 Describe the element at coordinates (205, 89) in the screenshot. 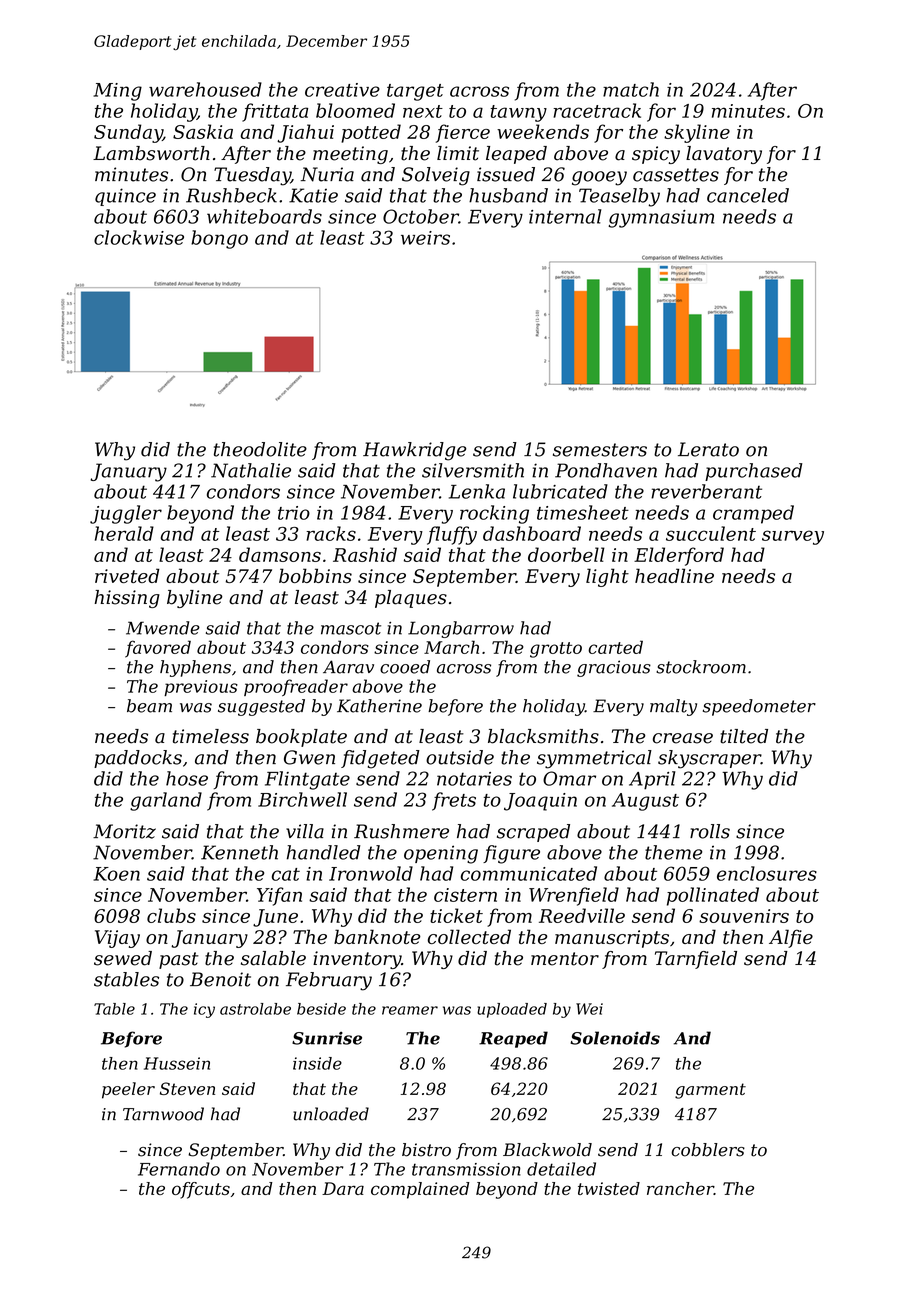

I see `warehoused` at that location.
